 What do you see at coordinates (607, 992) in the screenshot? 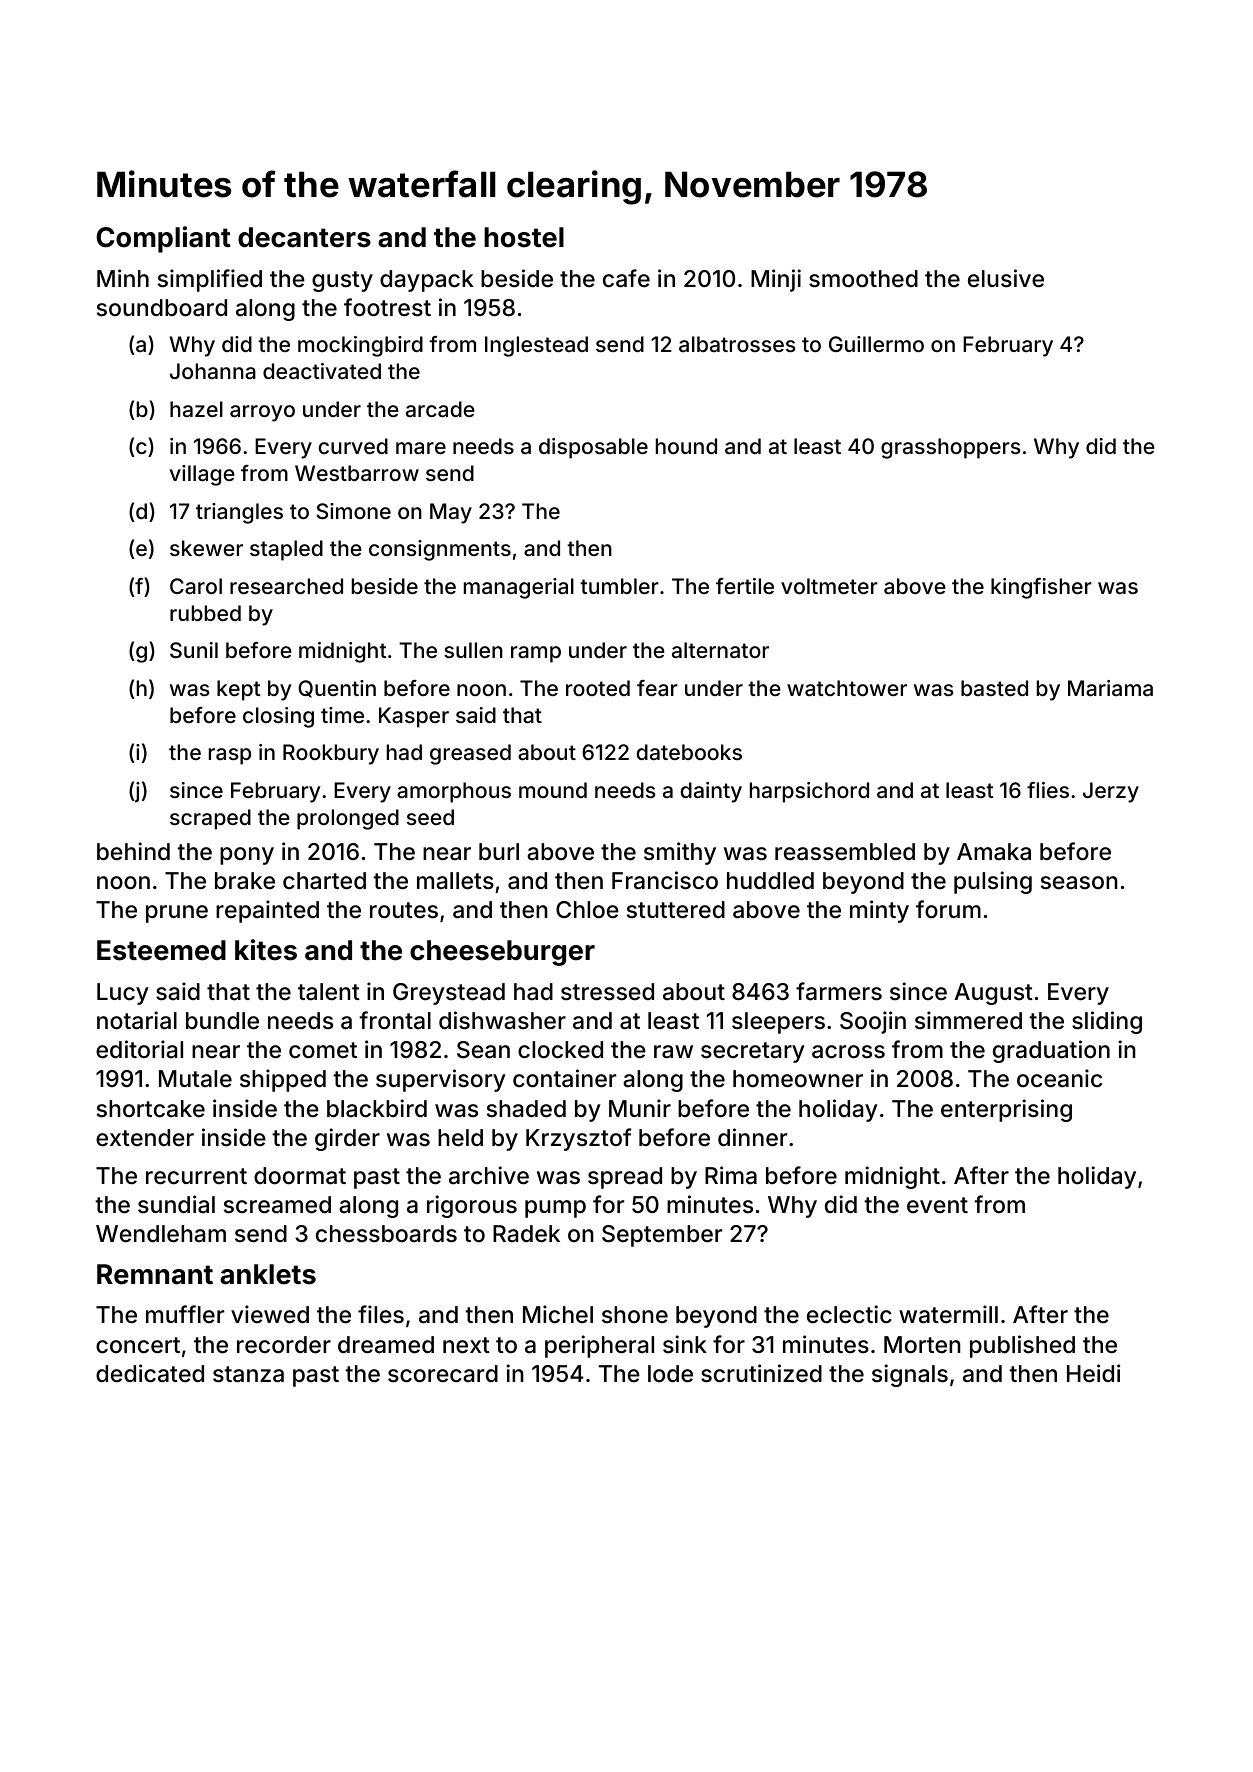
I see `stressed` at bounding box center [607, 992].
